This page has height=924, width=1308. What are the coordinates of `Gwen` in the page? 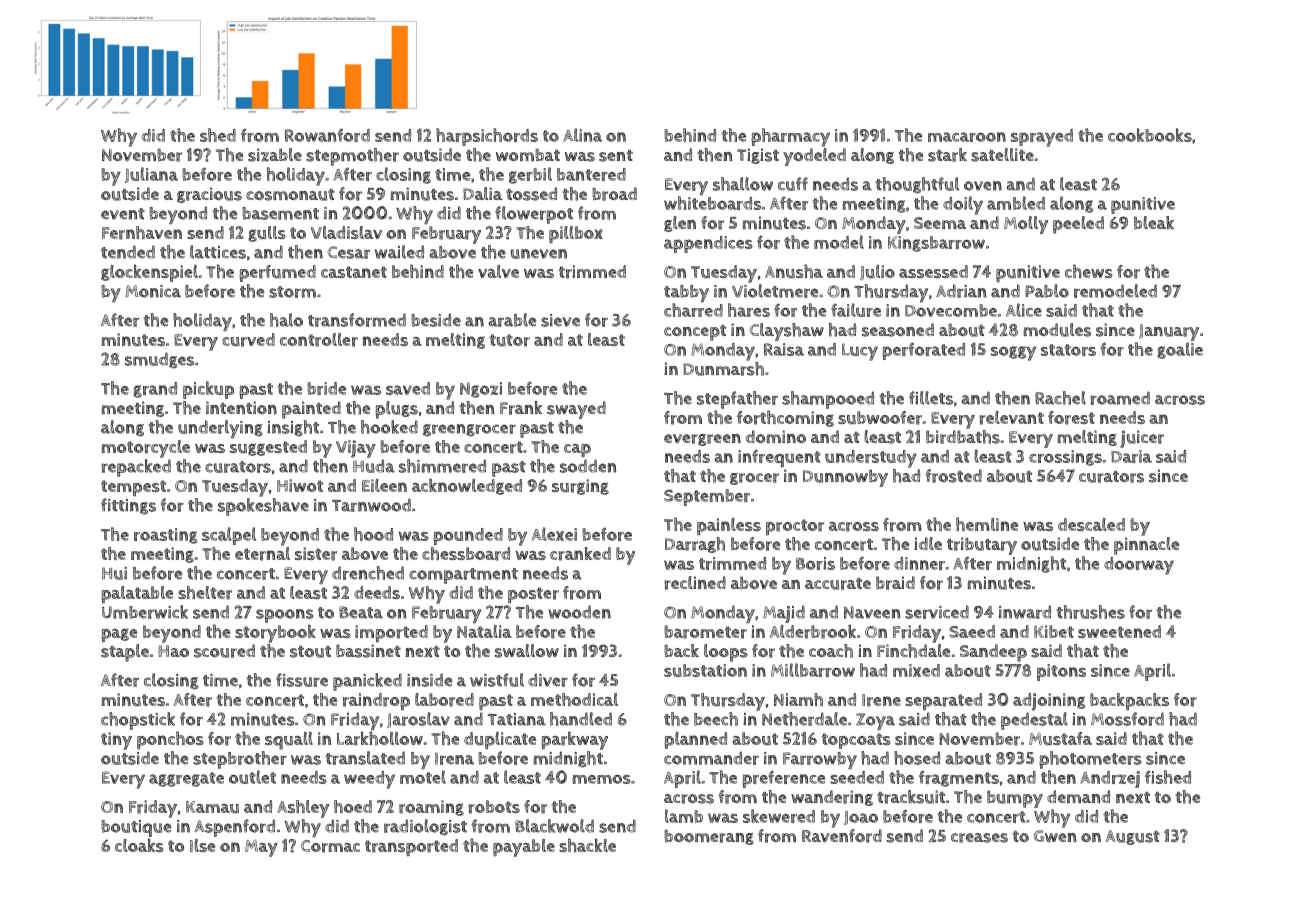 It's located at (1055, 836).
